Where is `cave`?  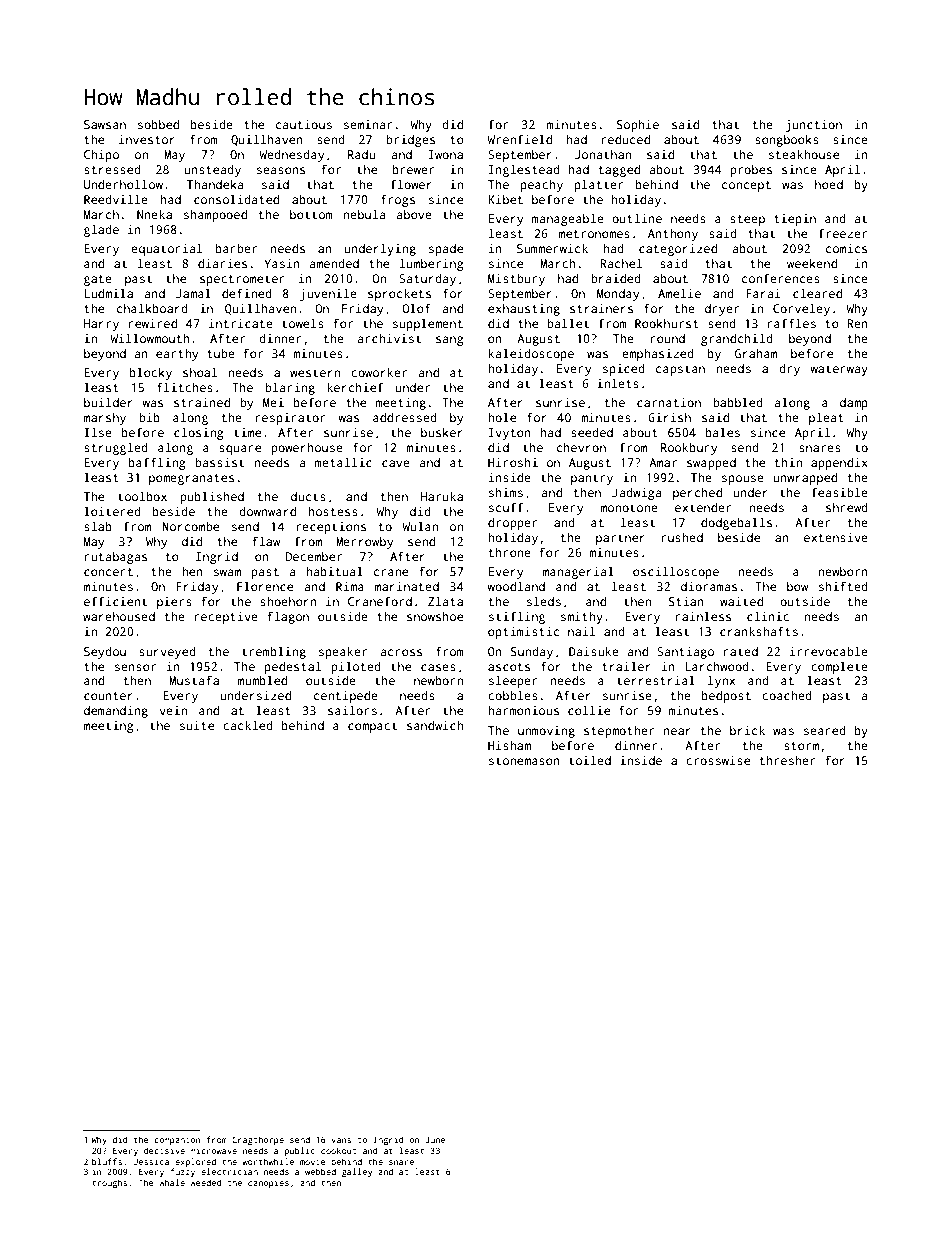 cave is located at coordinates (396, 463).
